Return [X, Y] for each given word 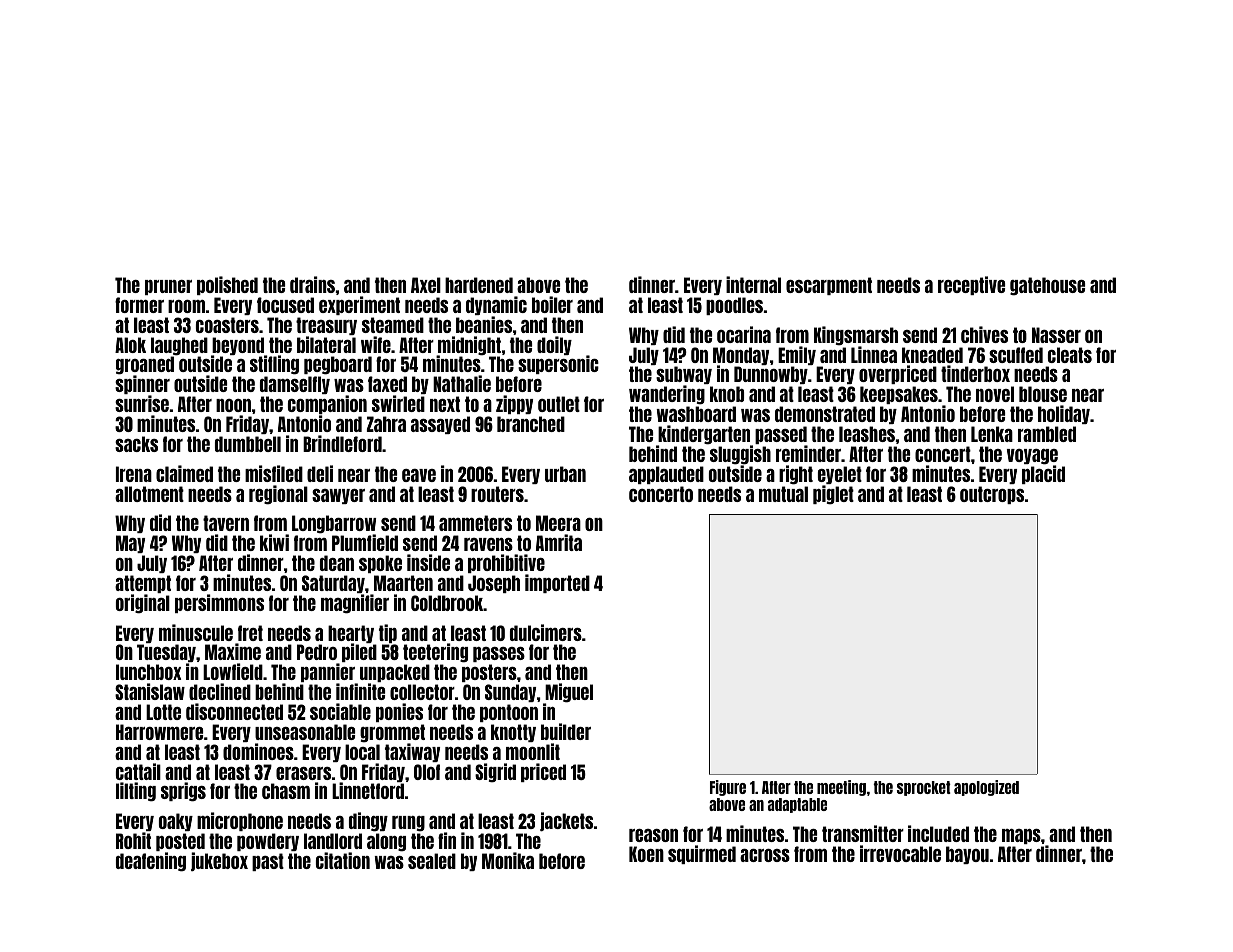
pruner [168, 287]
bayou [967, 855]
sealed [432, 861]
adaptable [797, 805]
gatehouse [1047, 286]
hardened [479, 285]
